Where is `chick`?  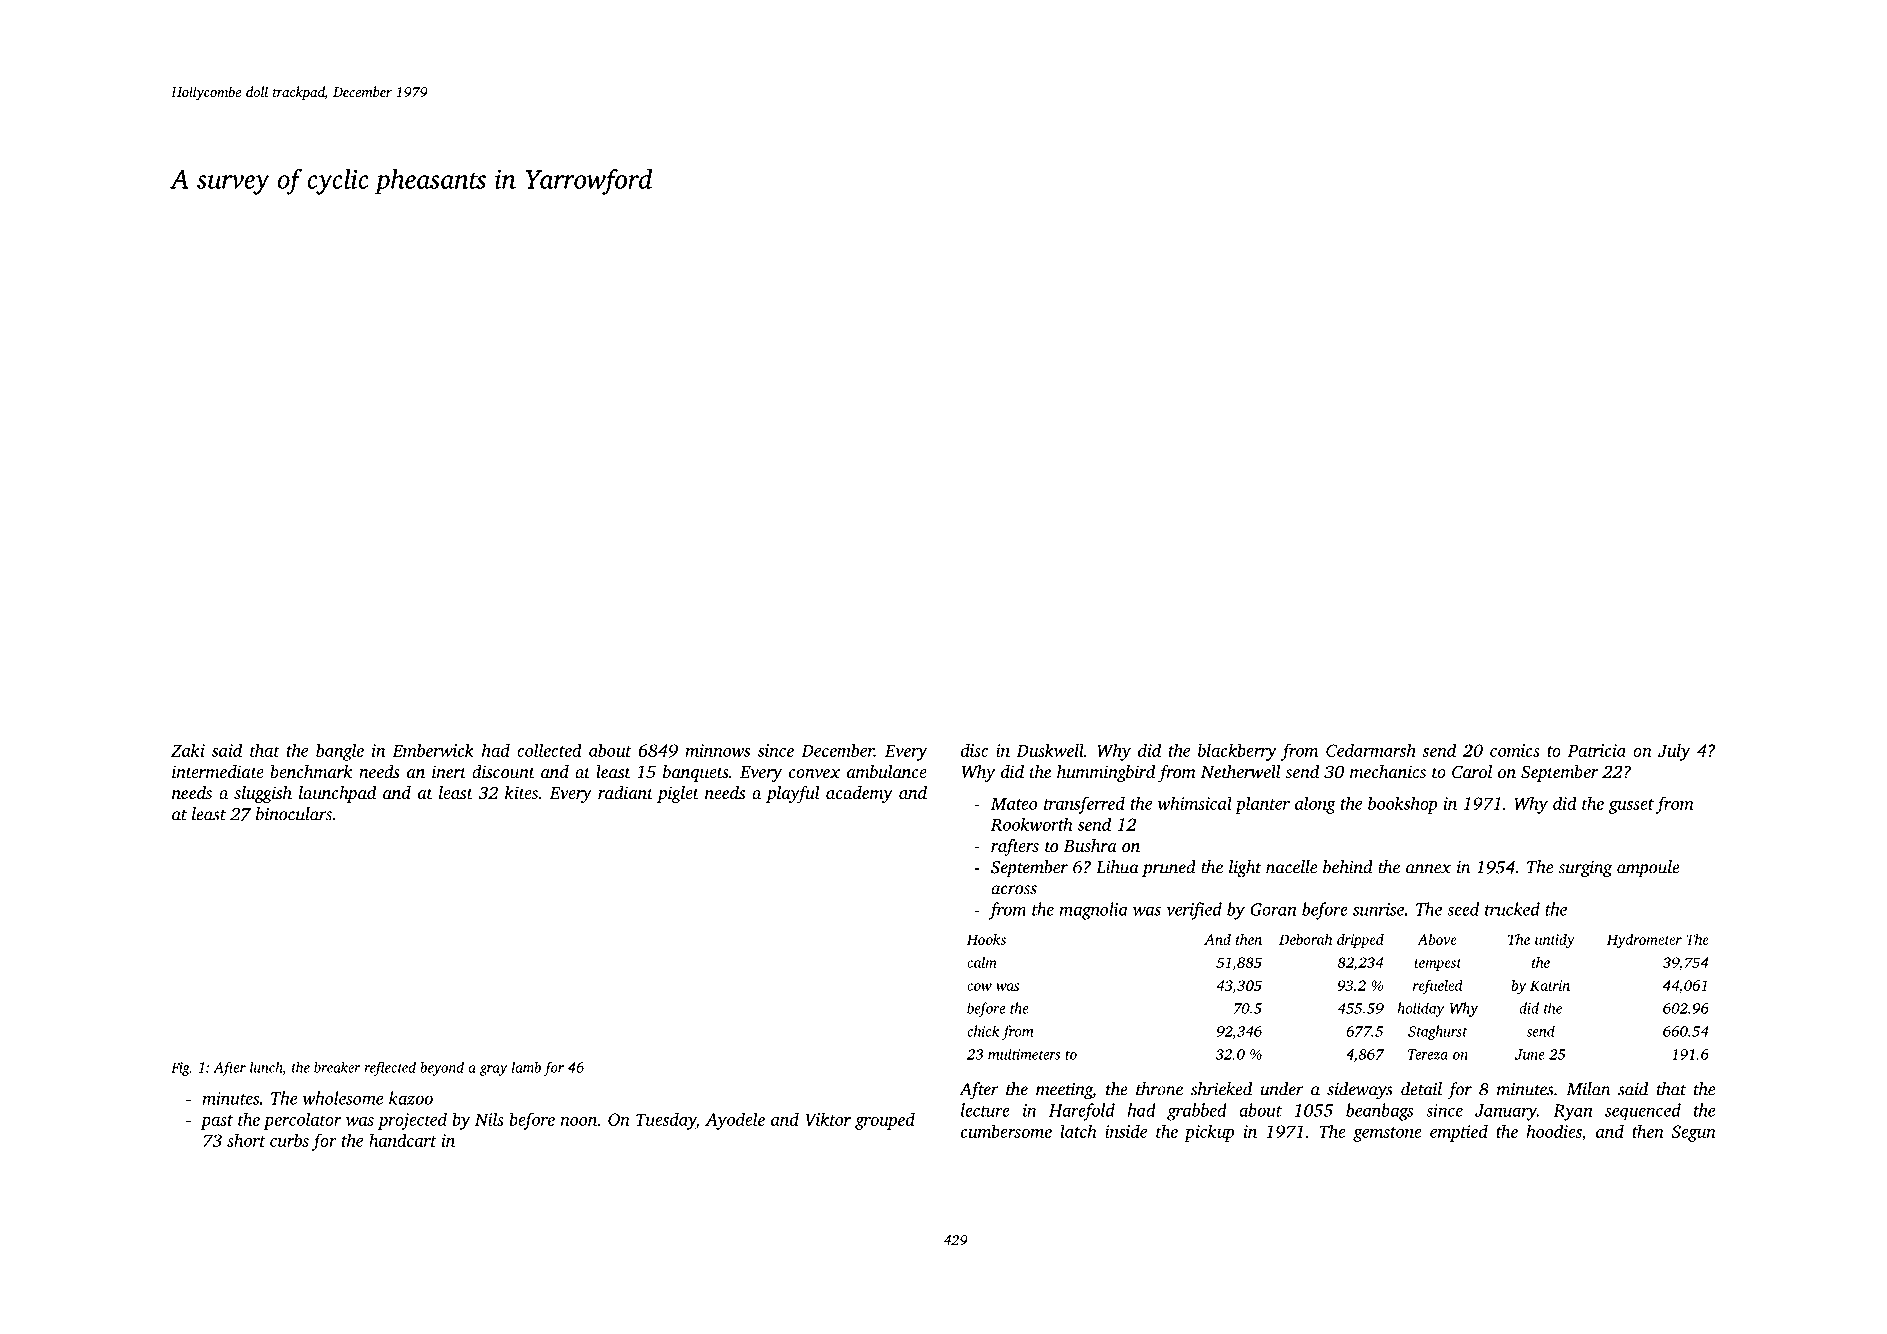 chick is located at coordinates (983, 1031).
